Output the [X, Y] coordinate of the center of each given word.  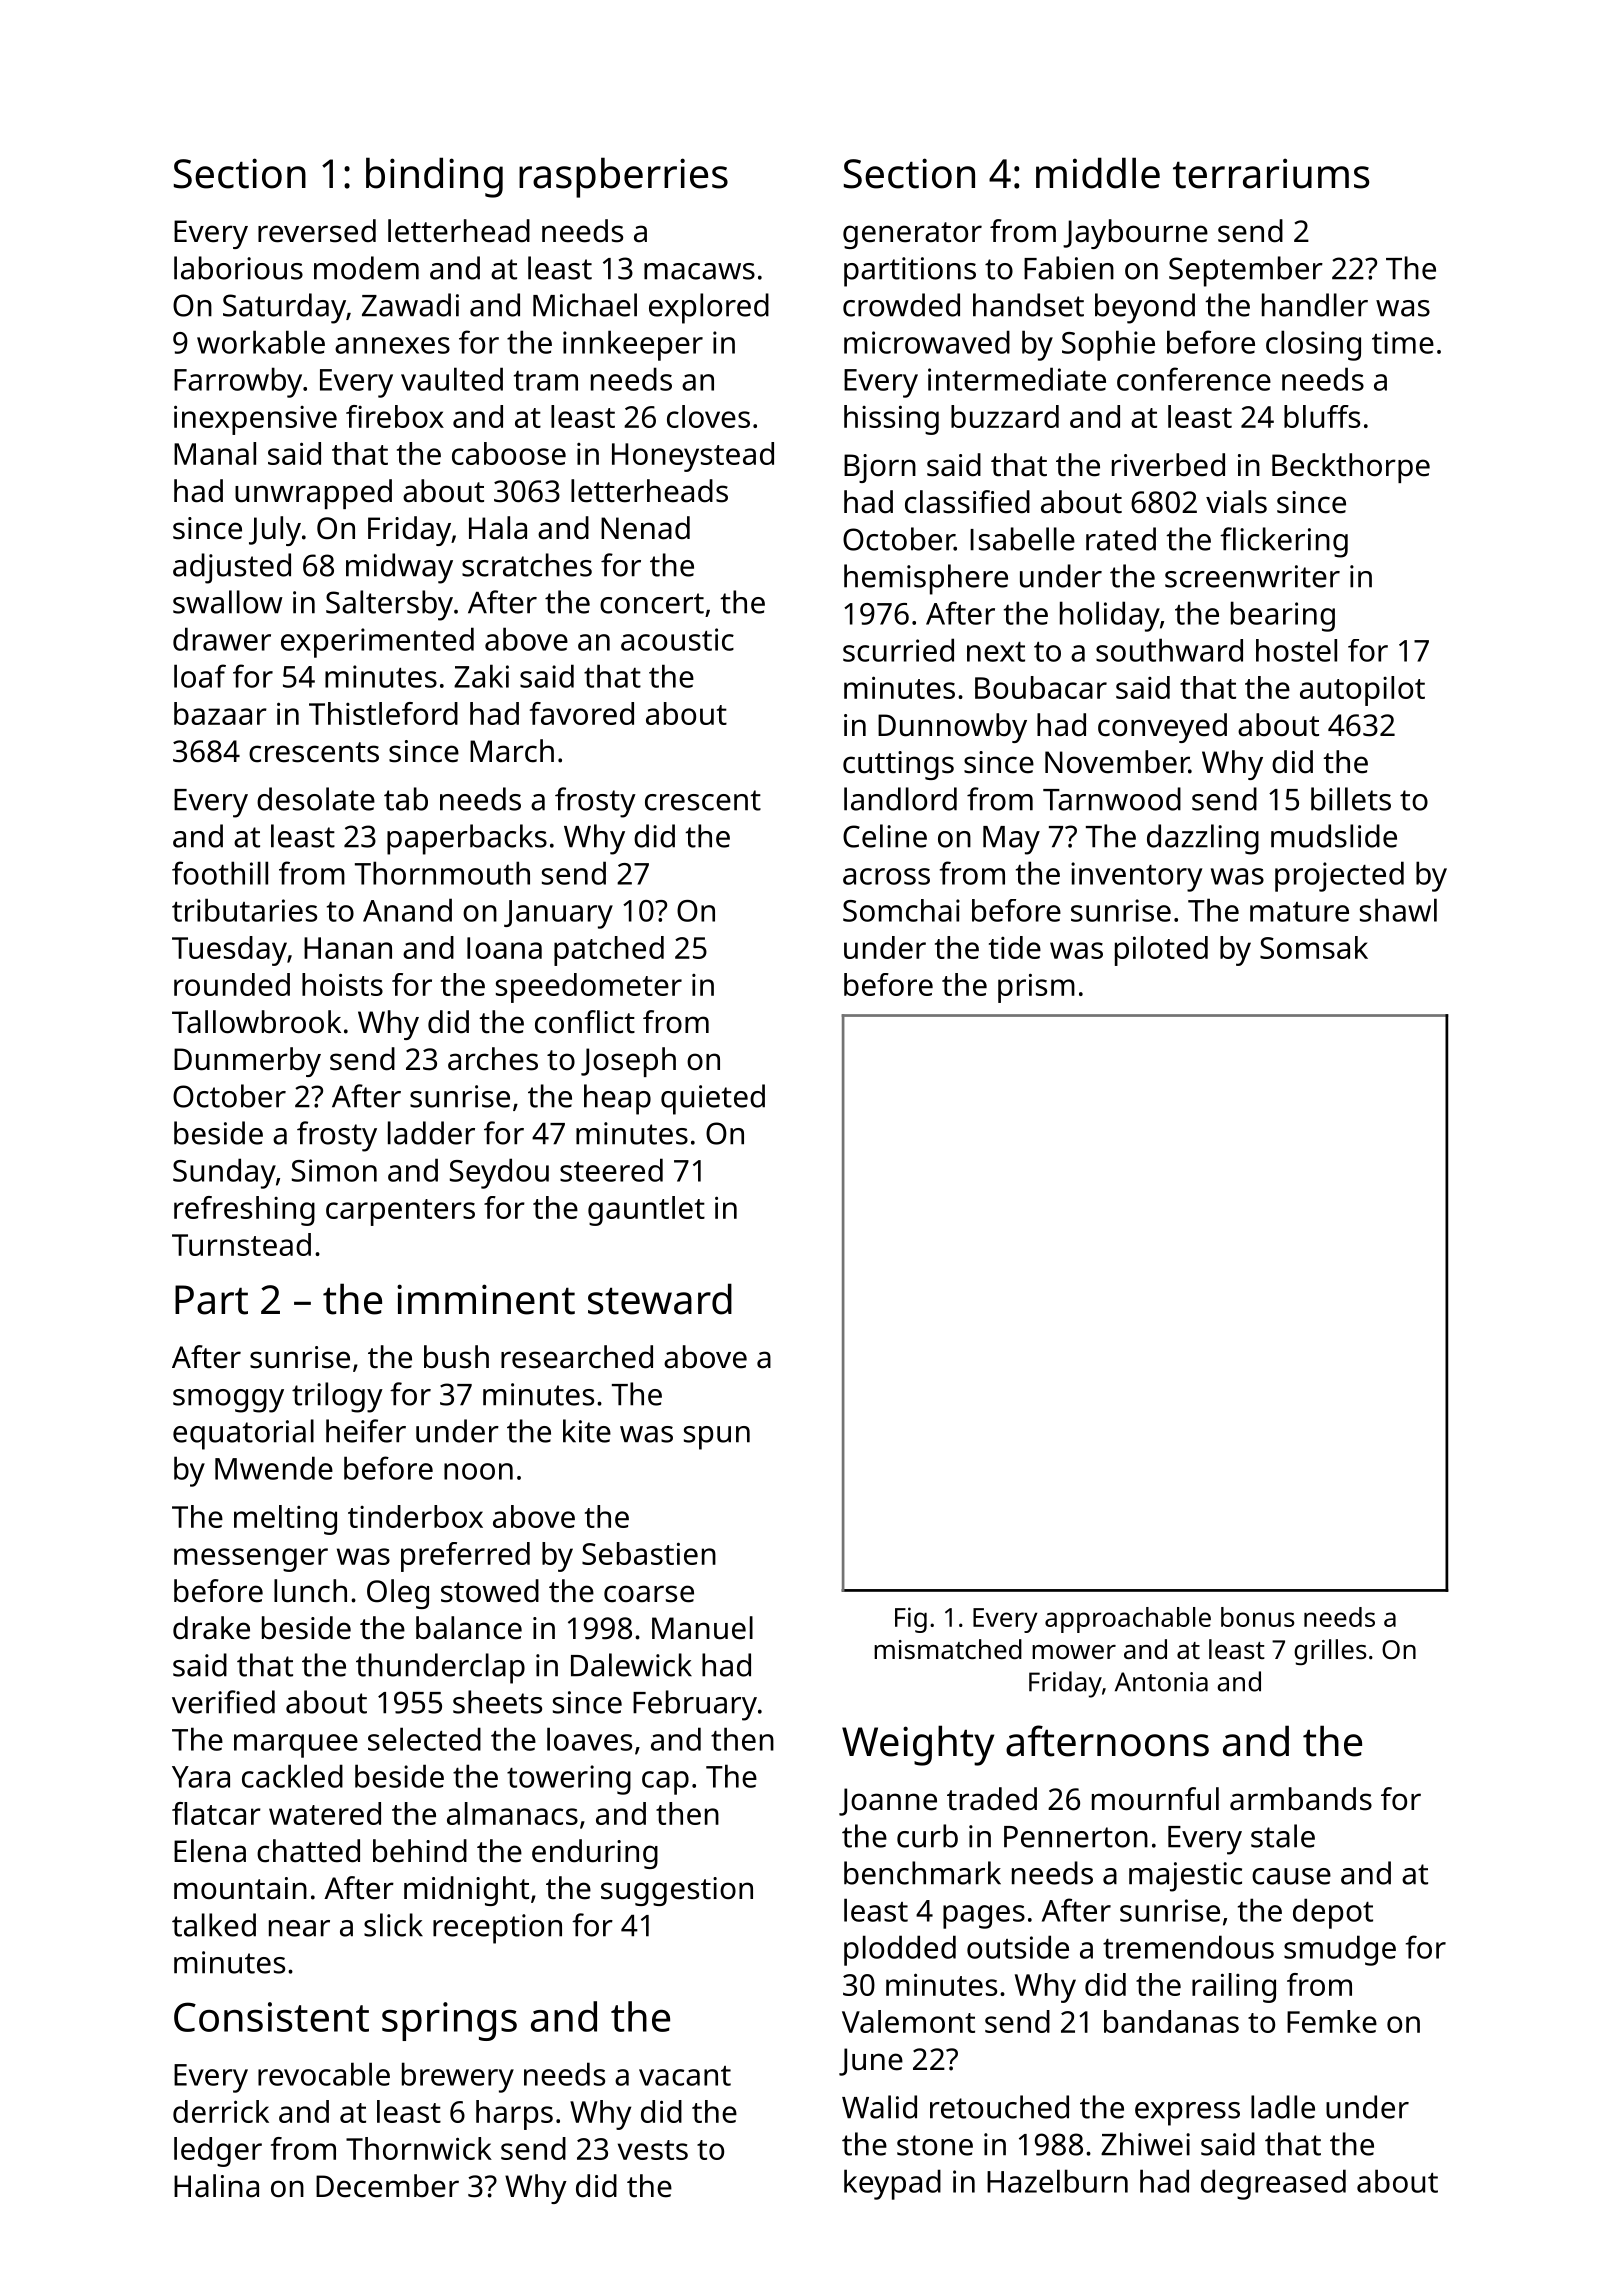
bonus [1257, 1617]
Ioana [504, 948]
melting [285, 1520]
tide [1015, 947]
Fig [911, 1620]
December [387, 2186]
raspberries [623, 177]
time [1403, 342]
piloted [1161, 951]
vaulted [452, 379]
